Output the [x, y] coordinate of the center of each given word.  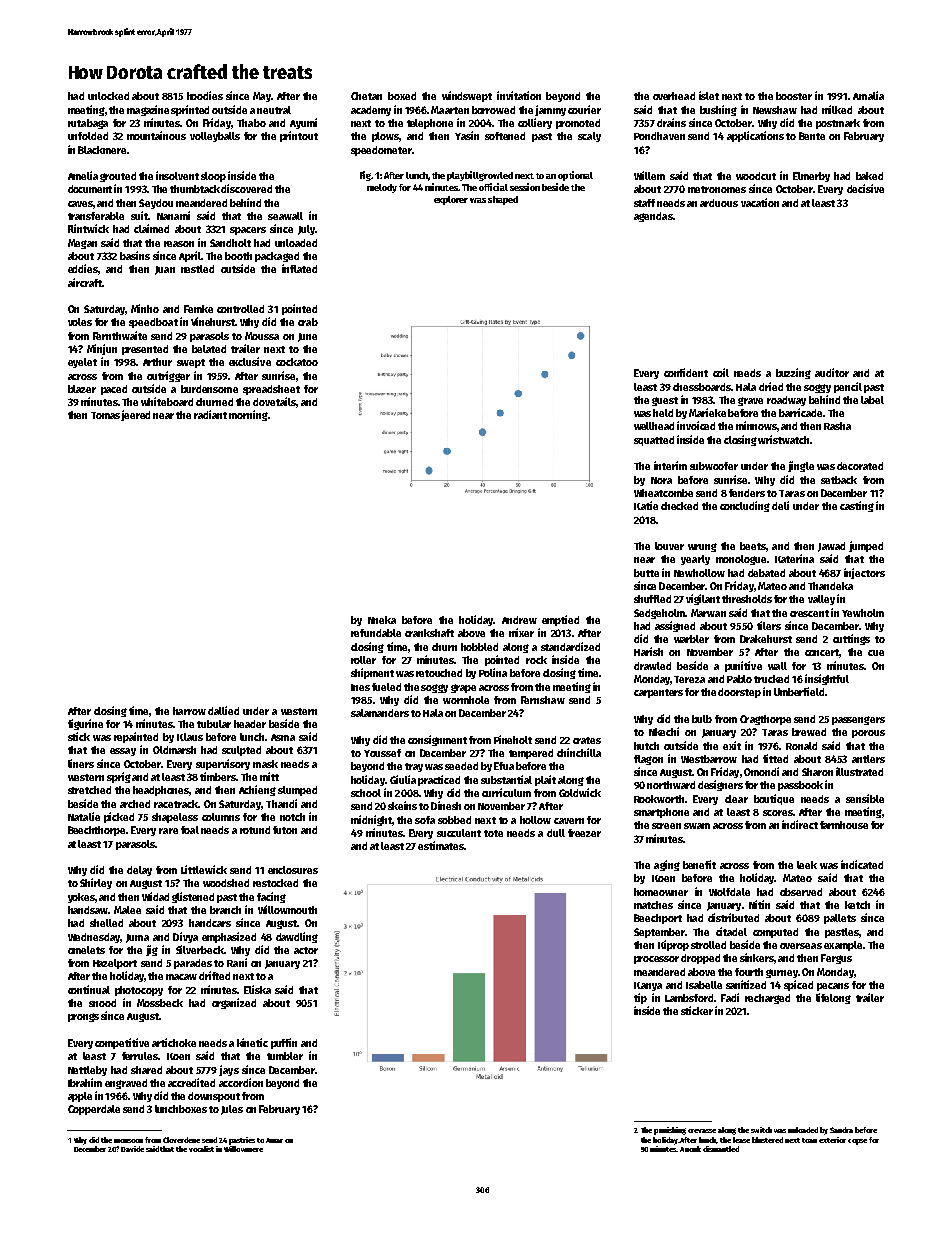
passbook [800, 786]
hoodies [205, 95]
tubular [214, 724]
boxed [402, 96]
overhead [674, 96]
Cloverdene [181, 1140]
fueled [386, 687]
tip [640, 998]
